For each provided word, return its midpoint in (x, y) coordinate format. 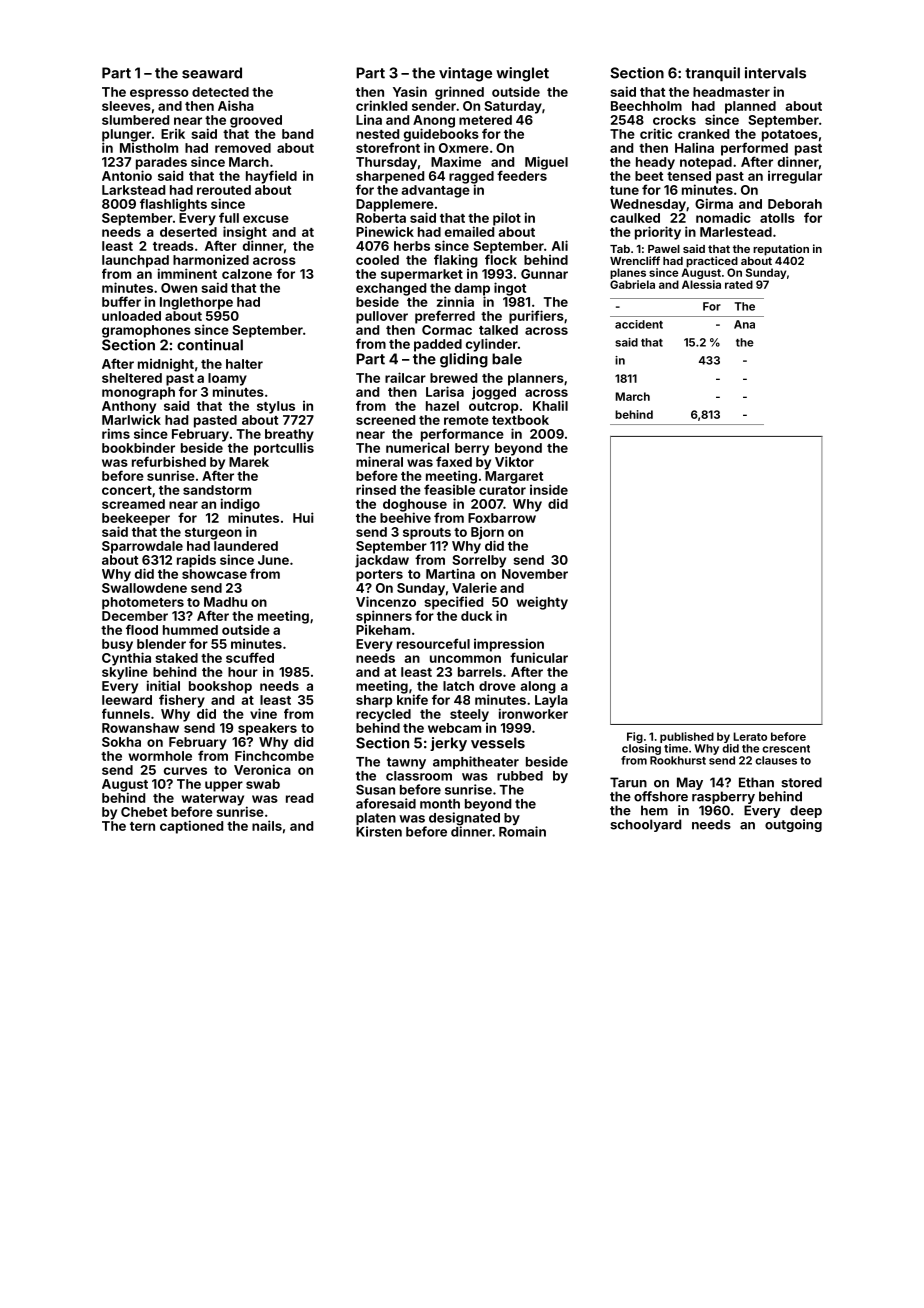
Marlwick (131, 419)
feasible (449, 489)
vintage (465, 74)
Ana (744, 324)
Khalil (550, 405)
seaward (212, 73)
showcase (214, 574)
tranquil (712, 74)
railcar (405, 377)
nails (267, 825)
